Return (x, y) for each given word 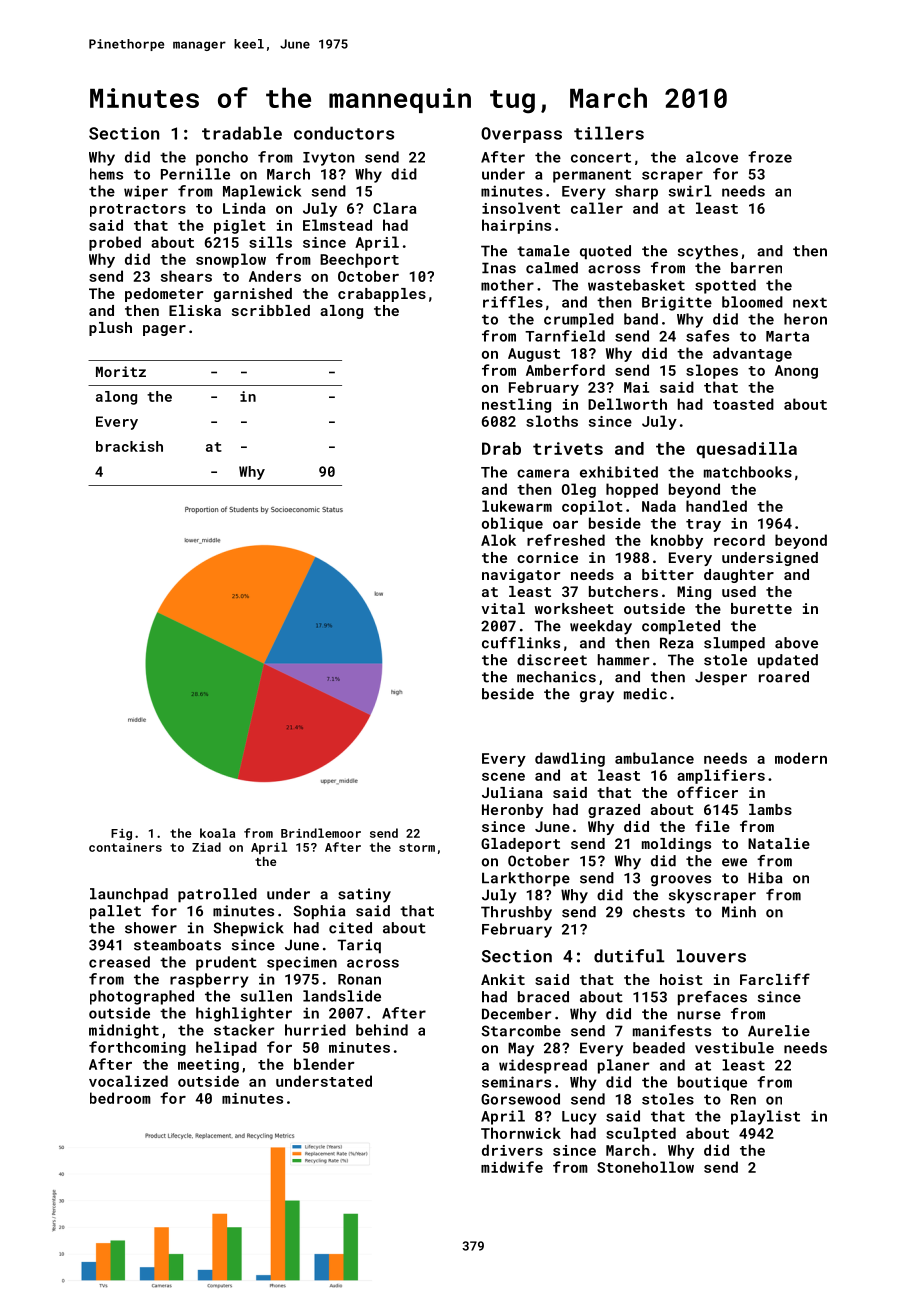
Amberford (565, 370)
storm (417, 847)
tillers (609, 133)
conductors (344, 133)
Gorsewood (520, 1099)
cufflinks (521, 643)
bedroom (120, 1098)
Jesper (721, 678)
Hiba (765, 878)
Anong (796, 372)
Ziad (206, 847)
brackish (129, 446)
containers (125, 847)
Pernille (195, 174)
